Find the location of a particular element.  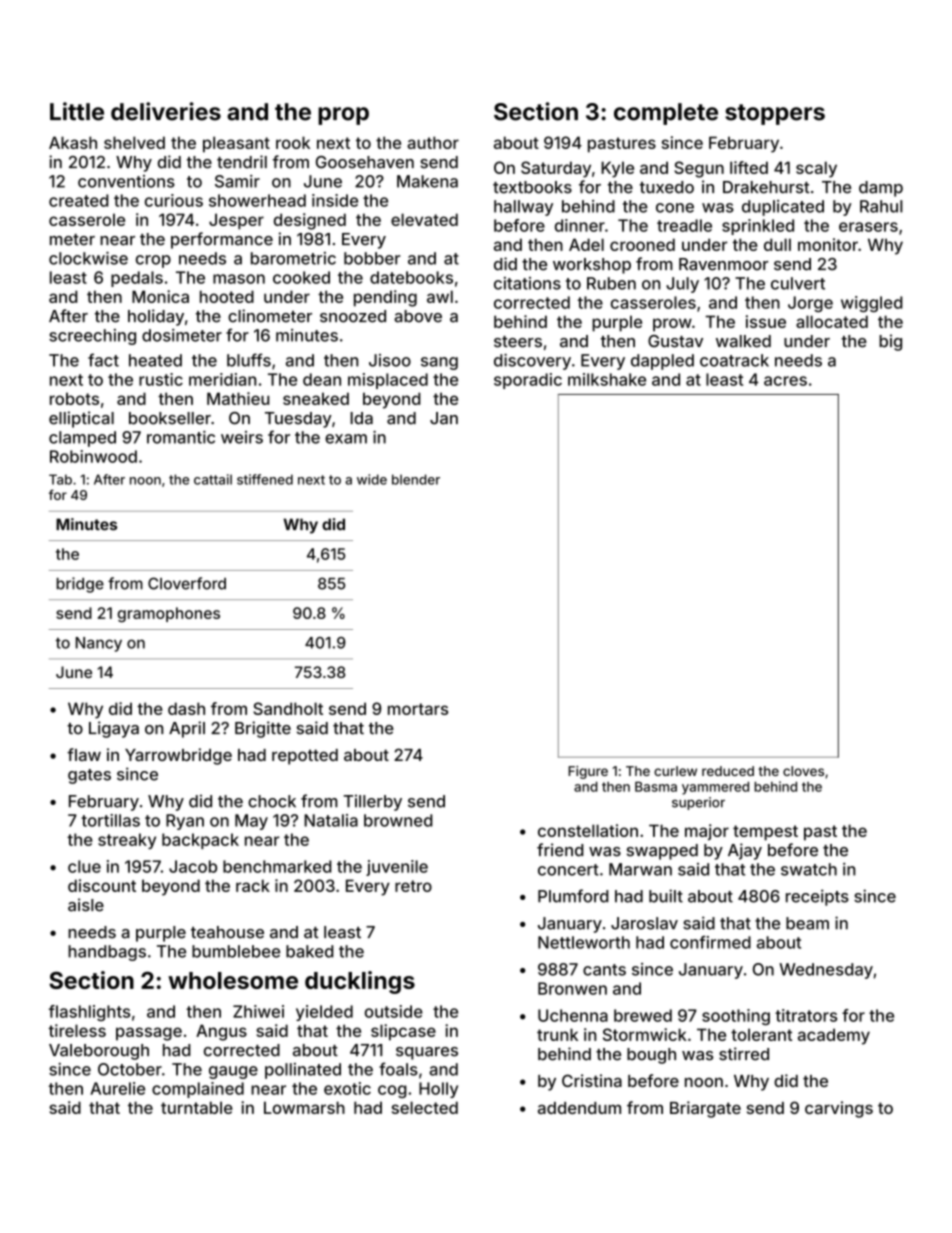

Segun is located at coordinates (699, 169).
